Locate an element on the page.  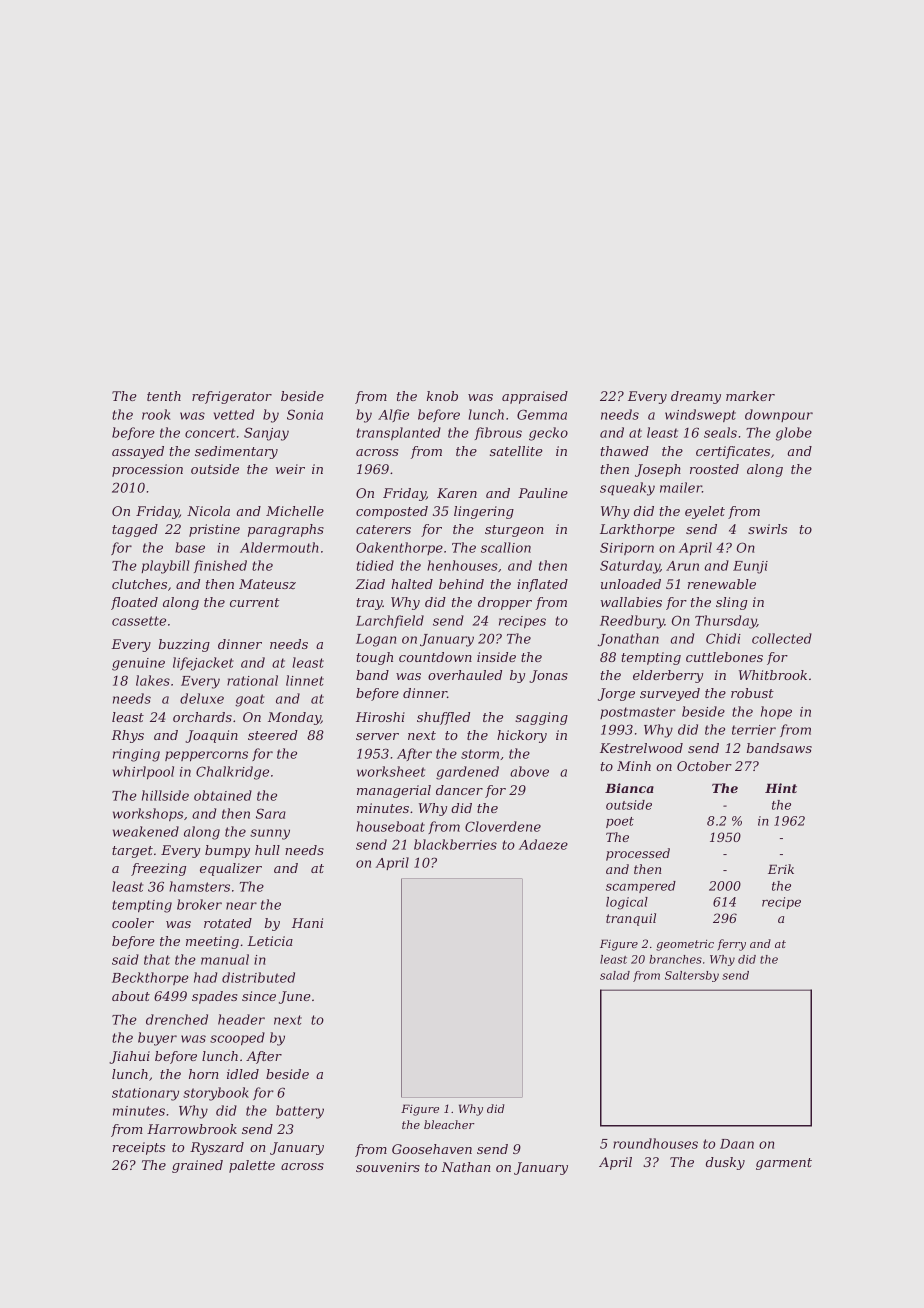
workshops is located at coordinates (148, 814).
